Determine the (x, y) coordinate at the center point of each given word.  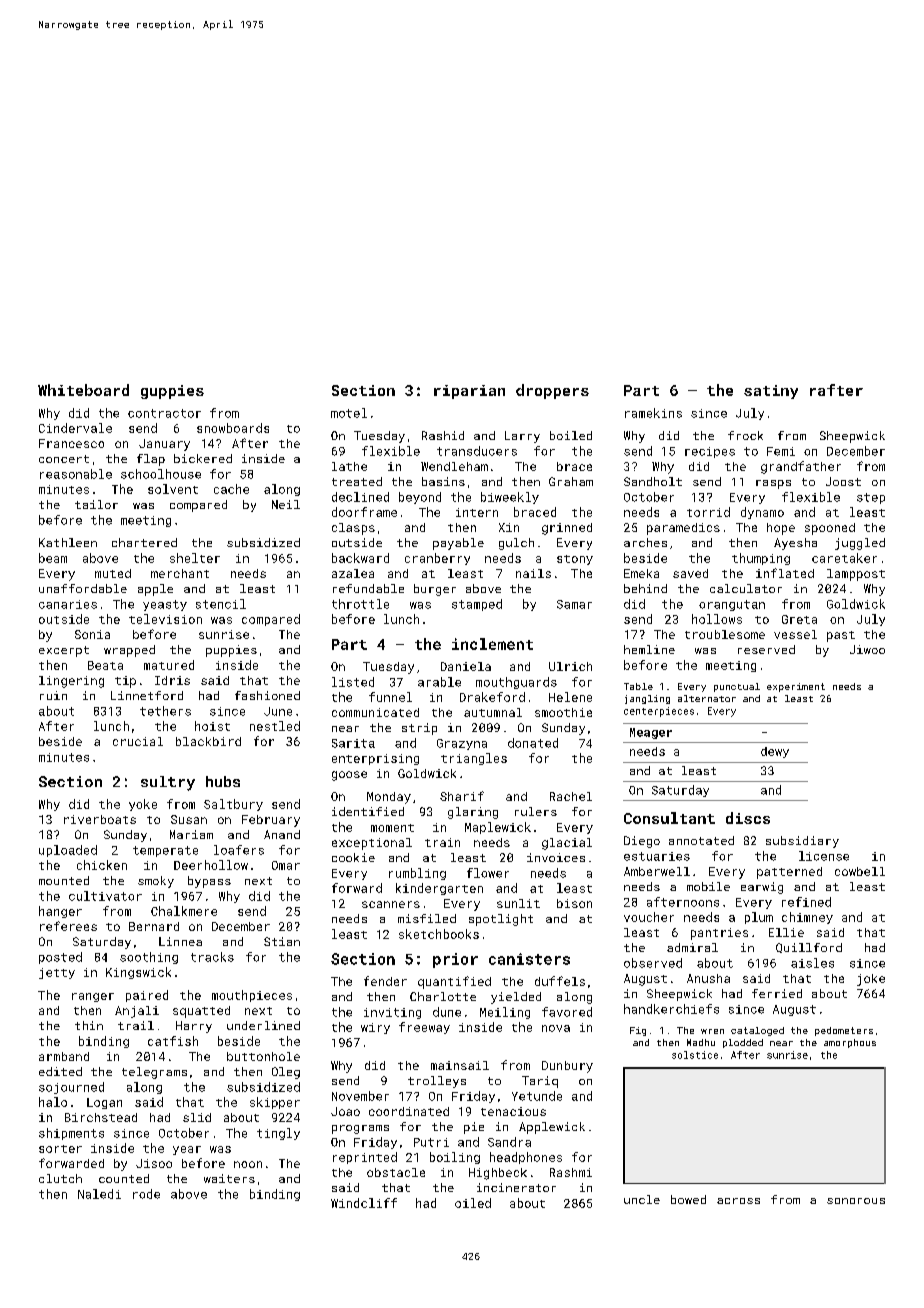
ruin (53, 695)
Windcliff (364, 1203)
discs (748, 818)
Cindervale (75, 428)
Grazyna (462, 744)
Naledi (99, 1194)
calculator (746, 588)
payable (458, 544)
